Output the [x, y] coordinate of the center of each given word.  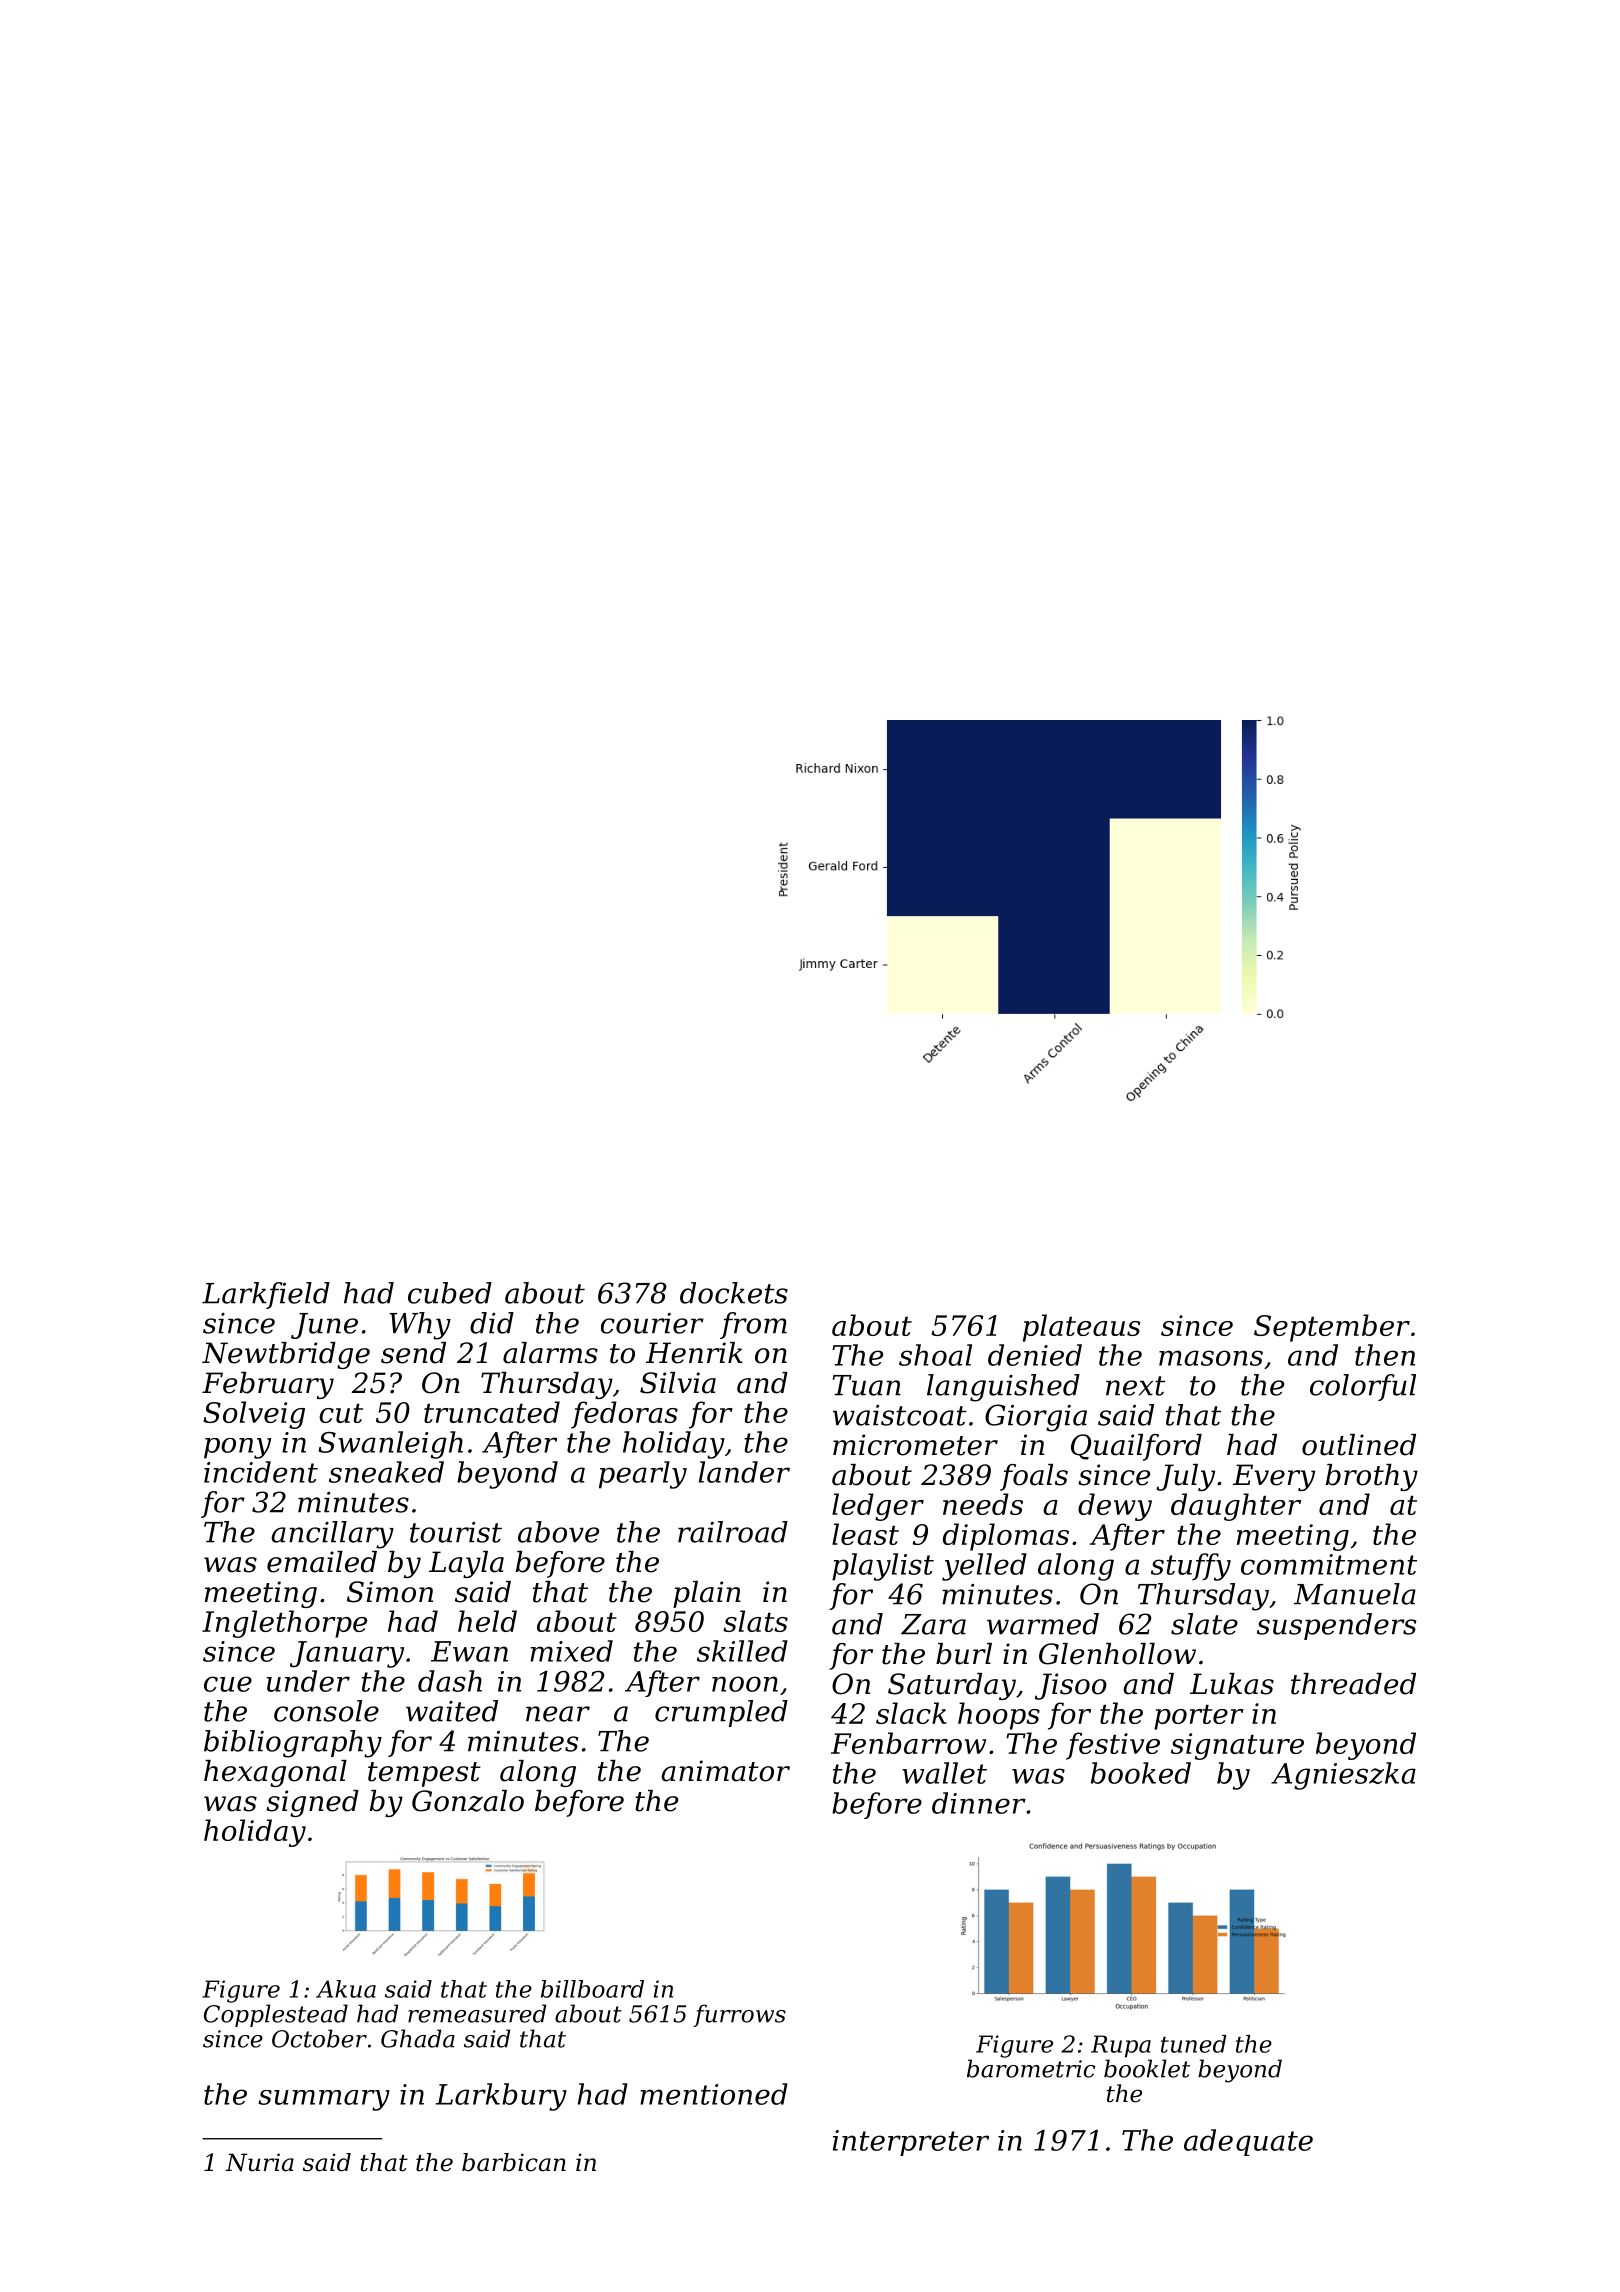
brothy [1372, 1477]
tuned [1194, 2044]
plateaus [1082, 1328]
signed [312, 1803]
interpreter [911, 2143]
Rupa [1121, 2046]
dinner [979, 1803]
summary [324, 2100]
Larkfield [266, 1295]
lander [744, 1472]
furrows [739, 2015]
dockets [734, 1293]
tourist [456, 1532]
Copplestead [276, 2015]
